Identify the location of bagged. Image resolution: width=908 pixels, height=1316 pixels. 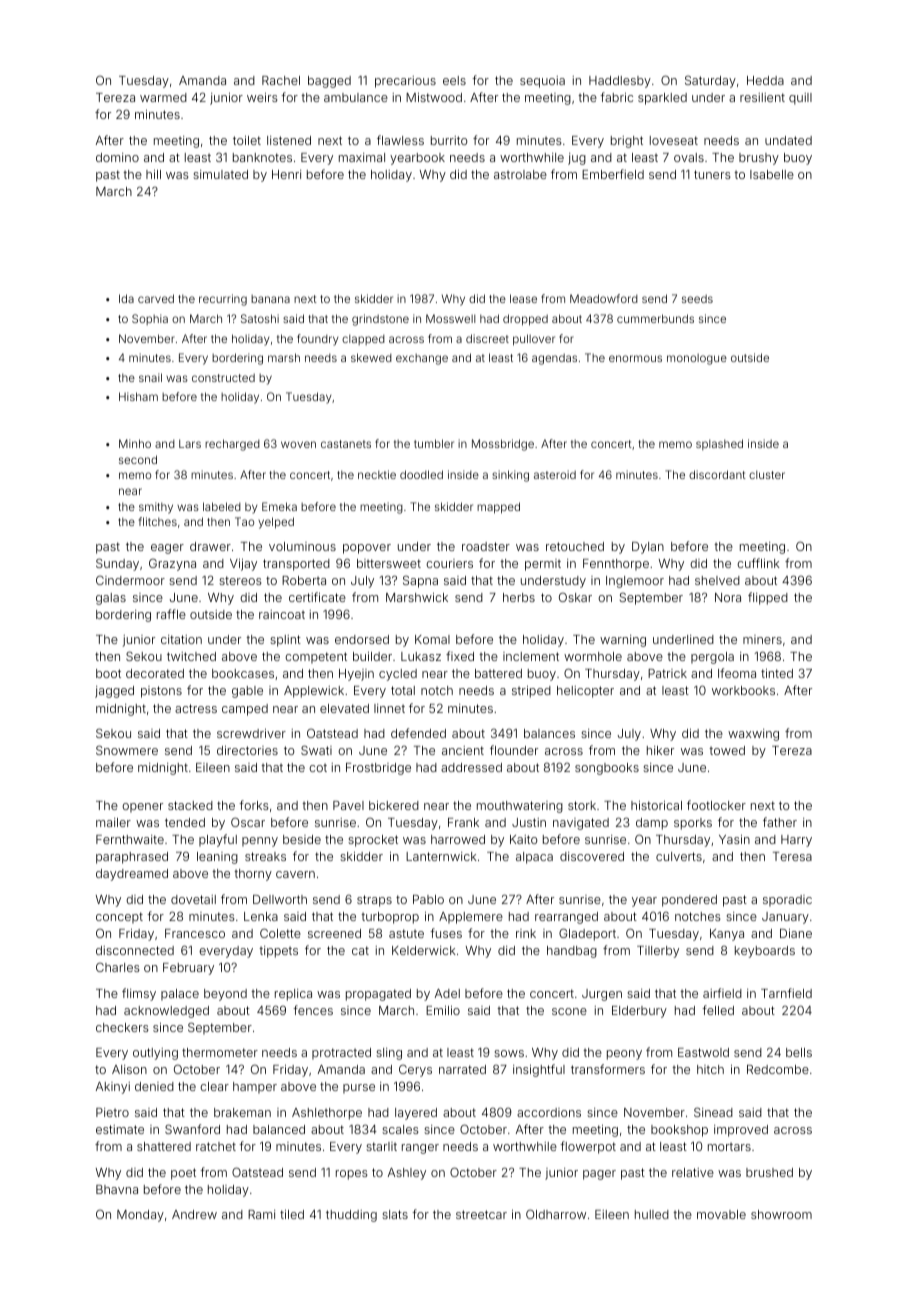
(329, 82).
